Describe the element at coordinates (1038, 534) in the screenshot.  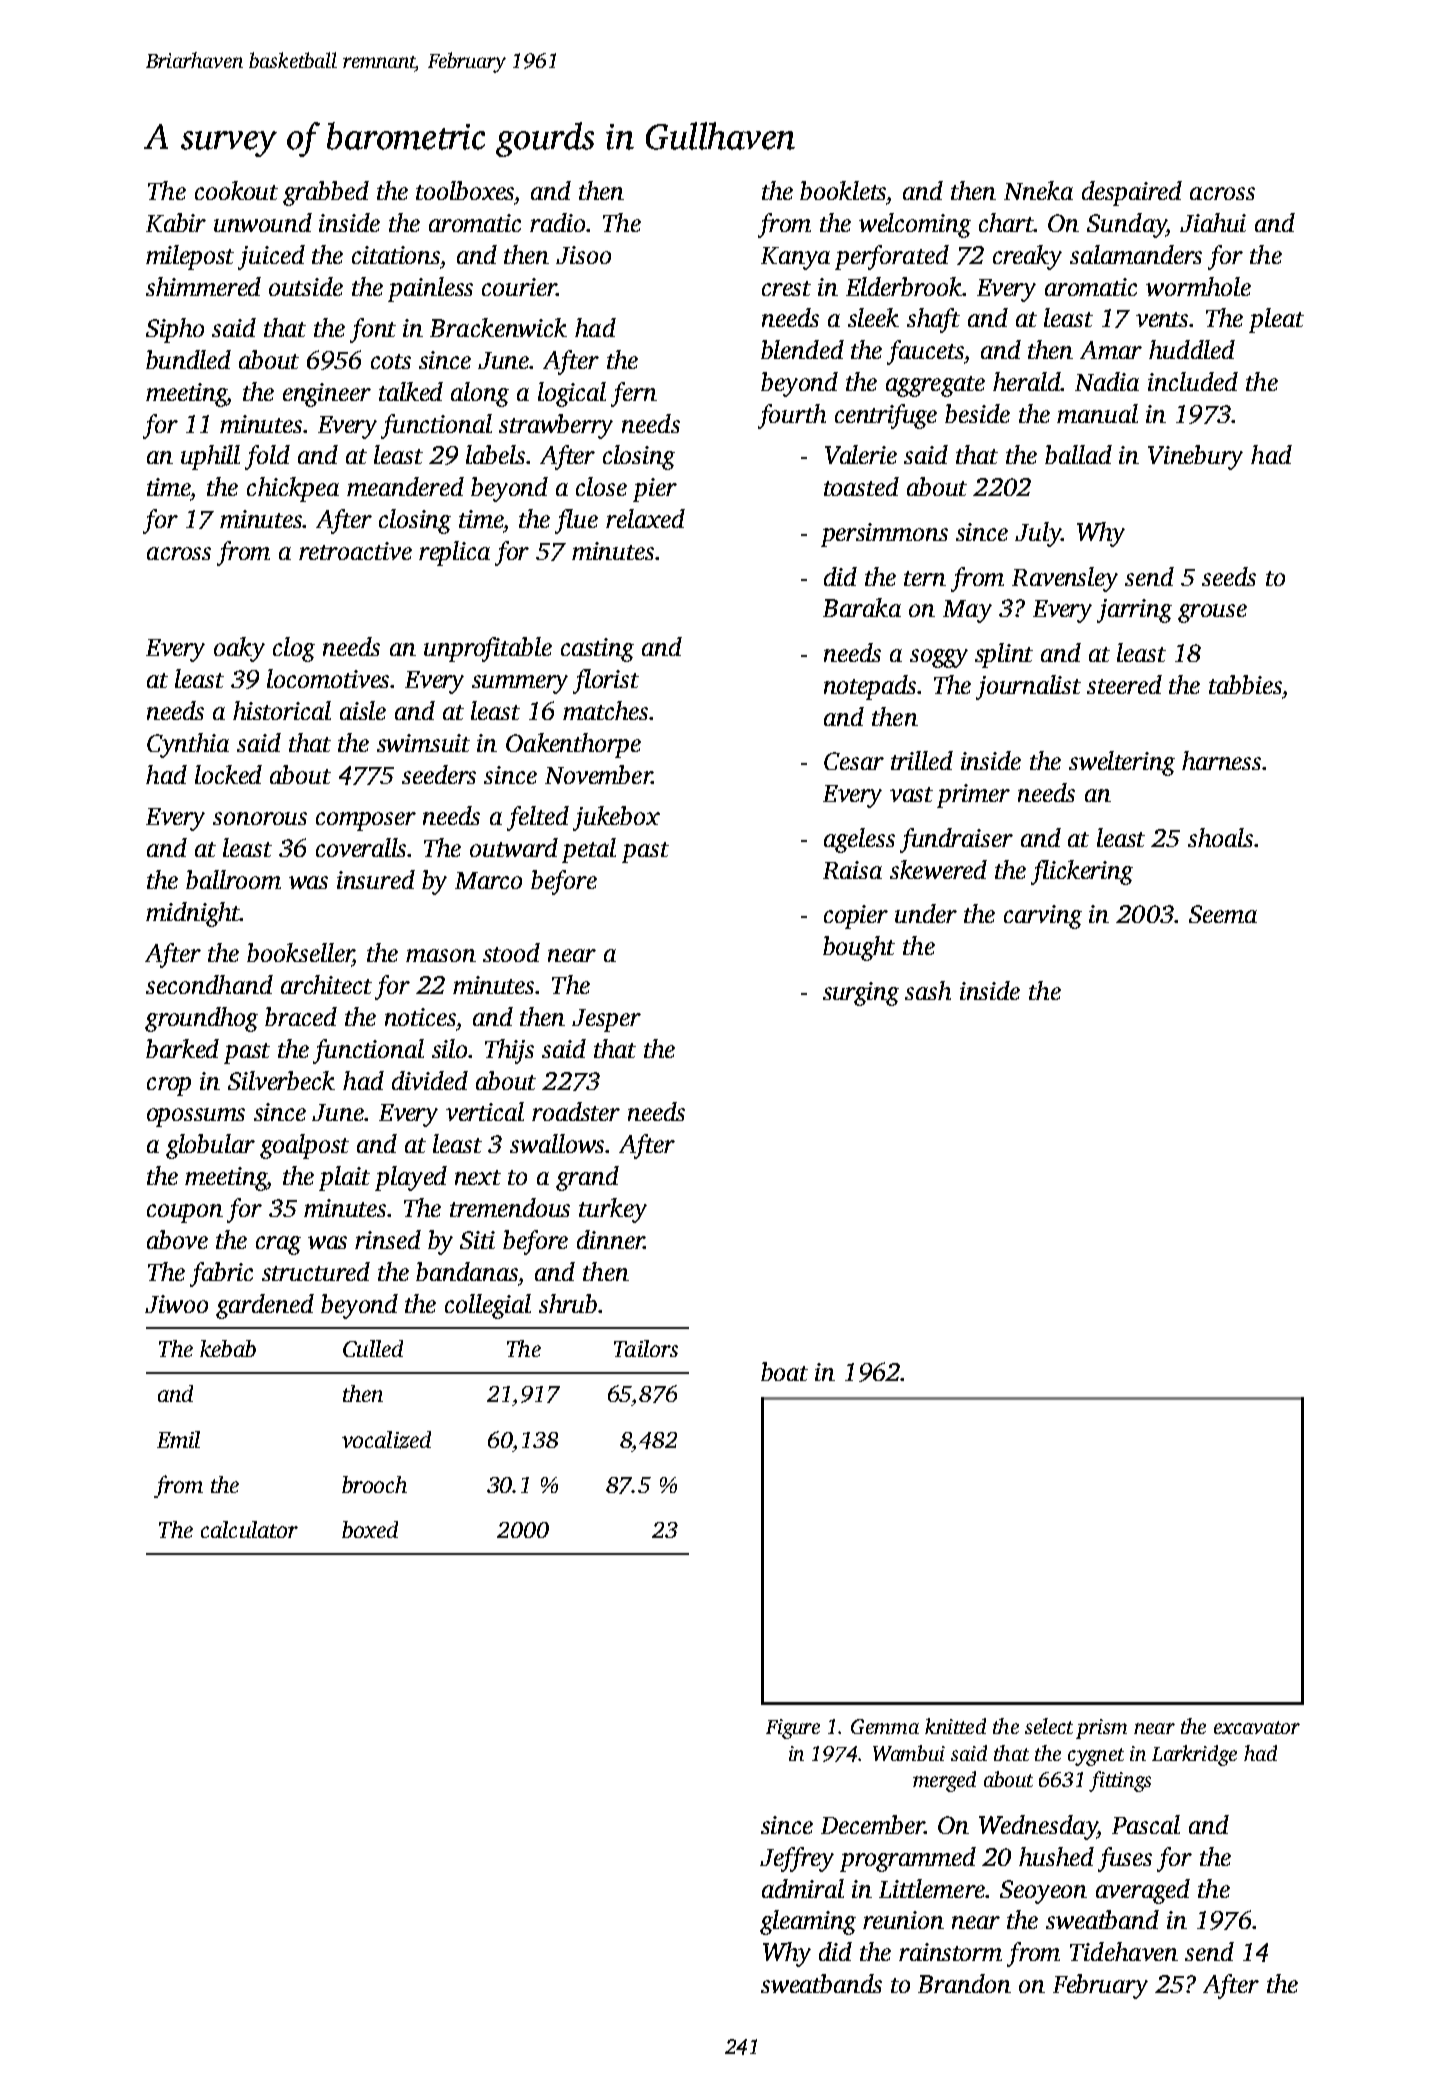
I see `July` at that location.
